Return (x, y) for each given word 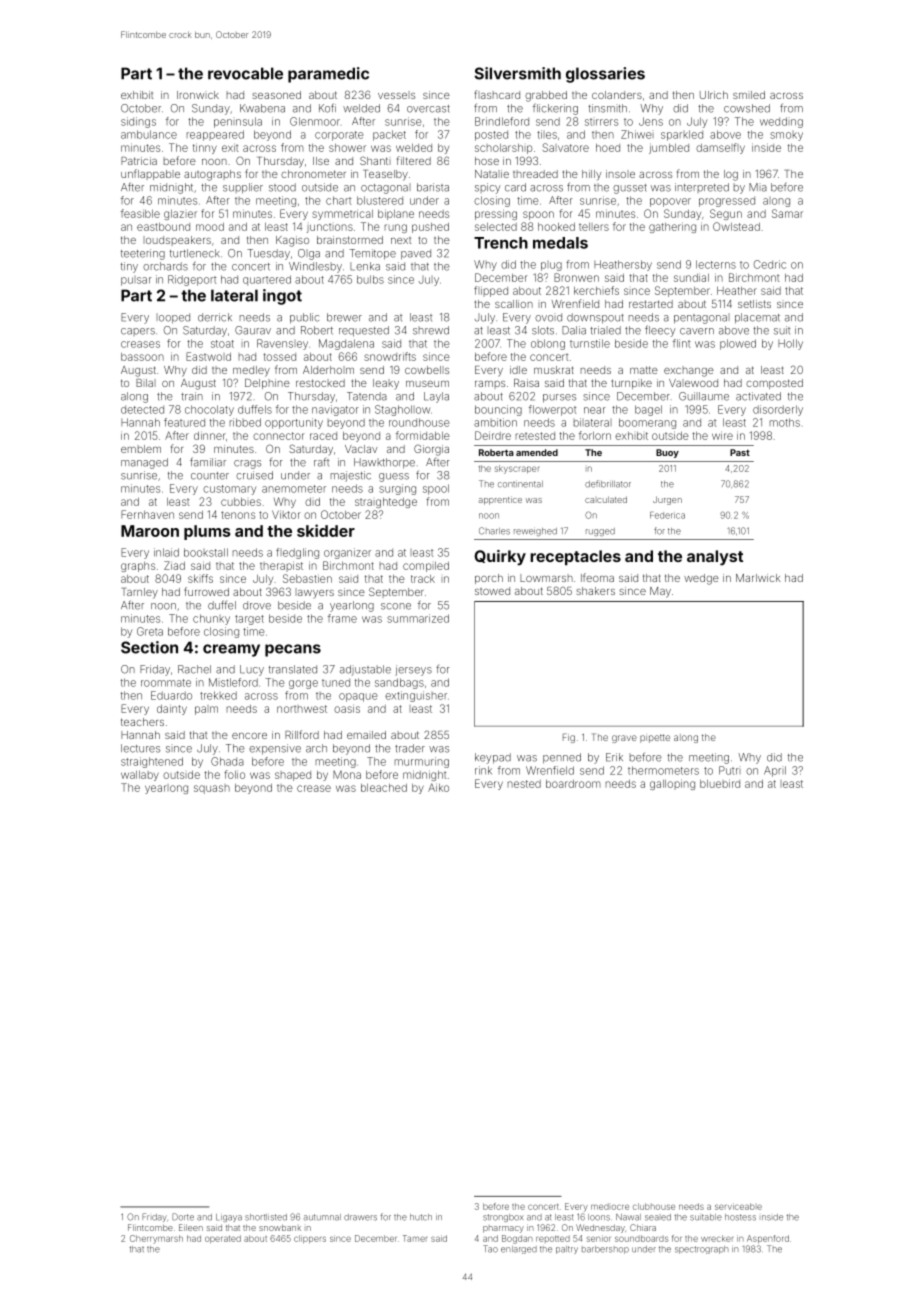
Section (149, 647)
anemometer (294, 489)
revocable (245, 73)
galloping (672, 784)
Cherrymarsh (156, 1239)
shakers (595, 591)
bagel (648, 410)
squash (212, 789)
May (660, 592)
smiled (749, 95)
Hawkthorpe (384, 463)
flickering (555, 109)
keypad (493, 758)
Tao (490, 1249)
